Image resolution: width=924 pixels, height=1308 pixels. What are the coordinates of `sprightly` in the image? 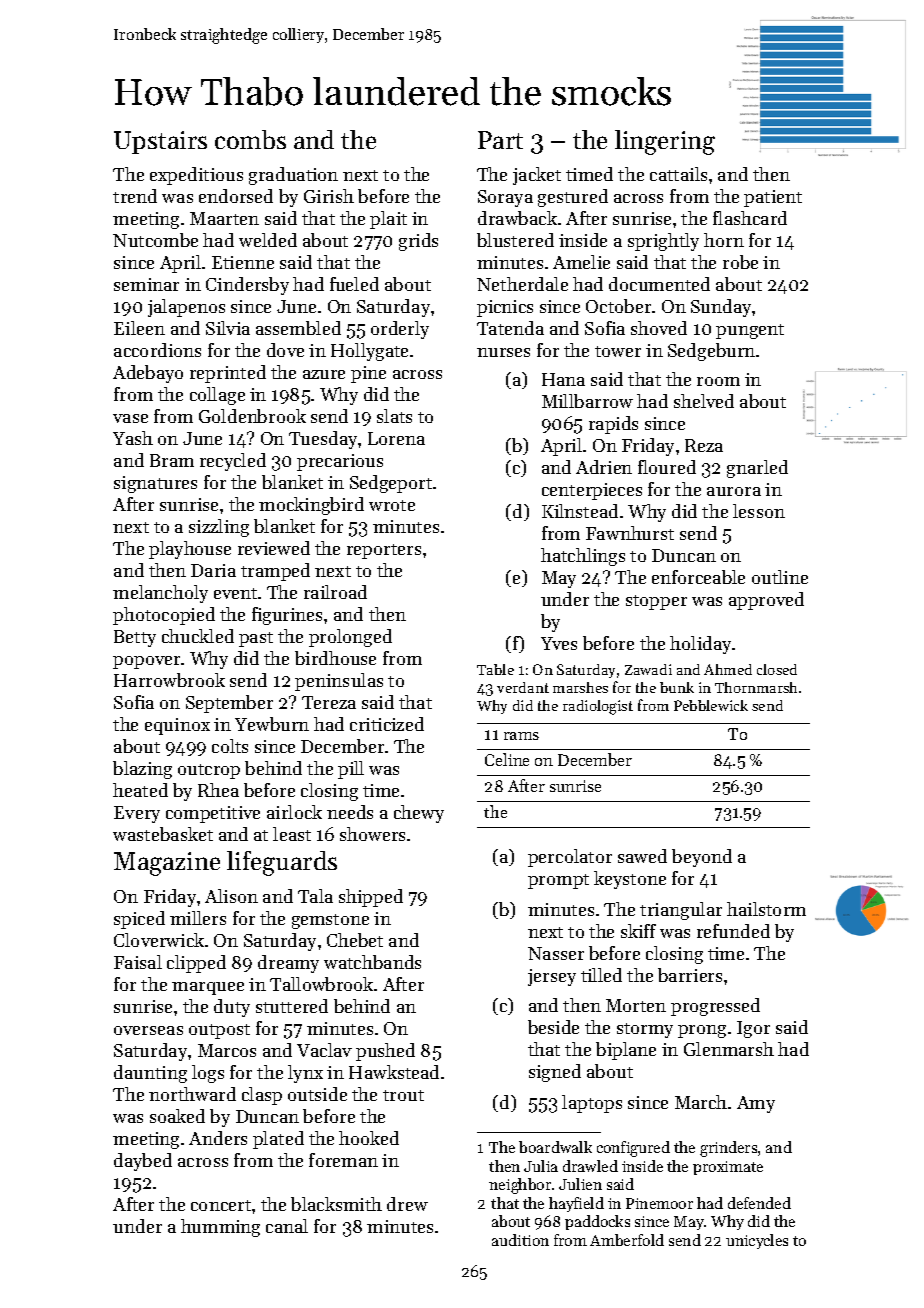 It's located at (663, 242).
